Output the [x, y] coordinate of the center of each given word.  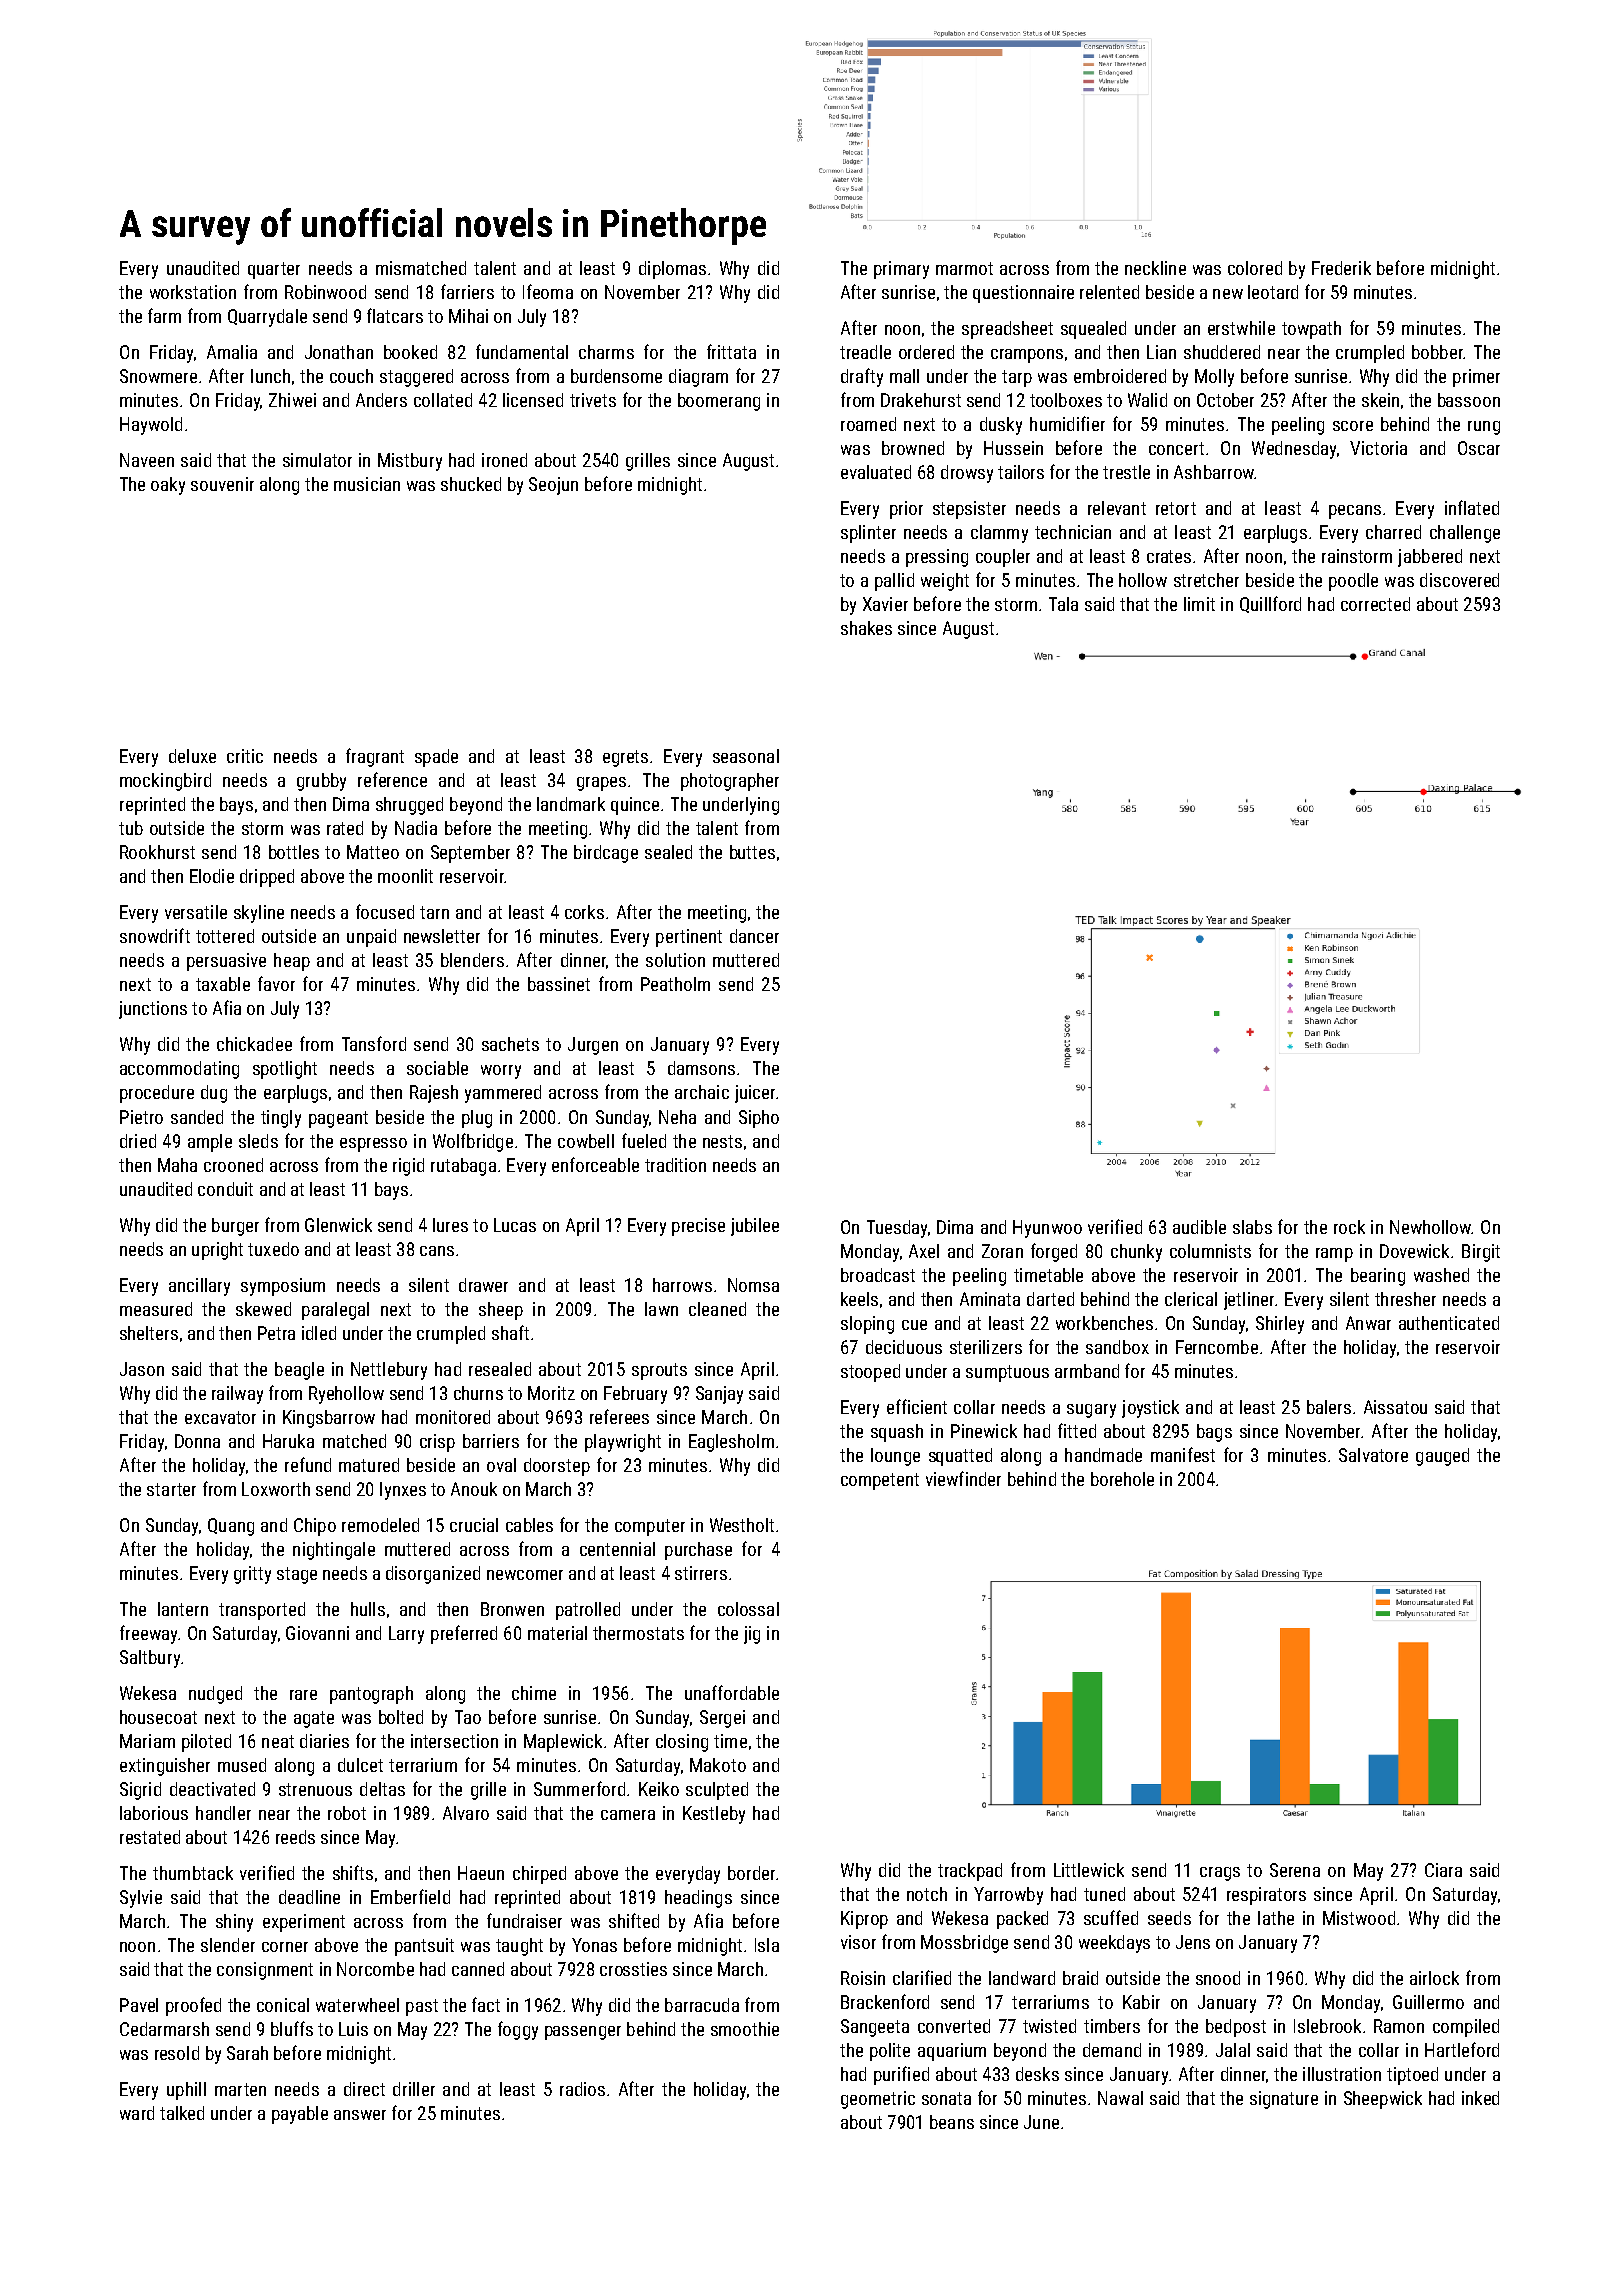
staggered [416, 378]
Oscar [1479, 448]
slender [228, 1945]
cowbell [586, 1141]
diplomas [672, 270]
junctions [153, 1010]
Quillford [1270, 604]
